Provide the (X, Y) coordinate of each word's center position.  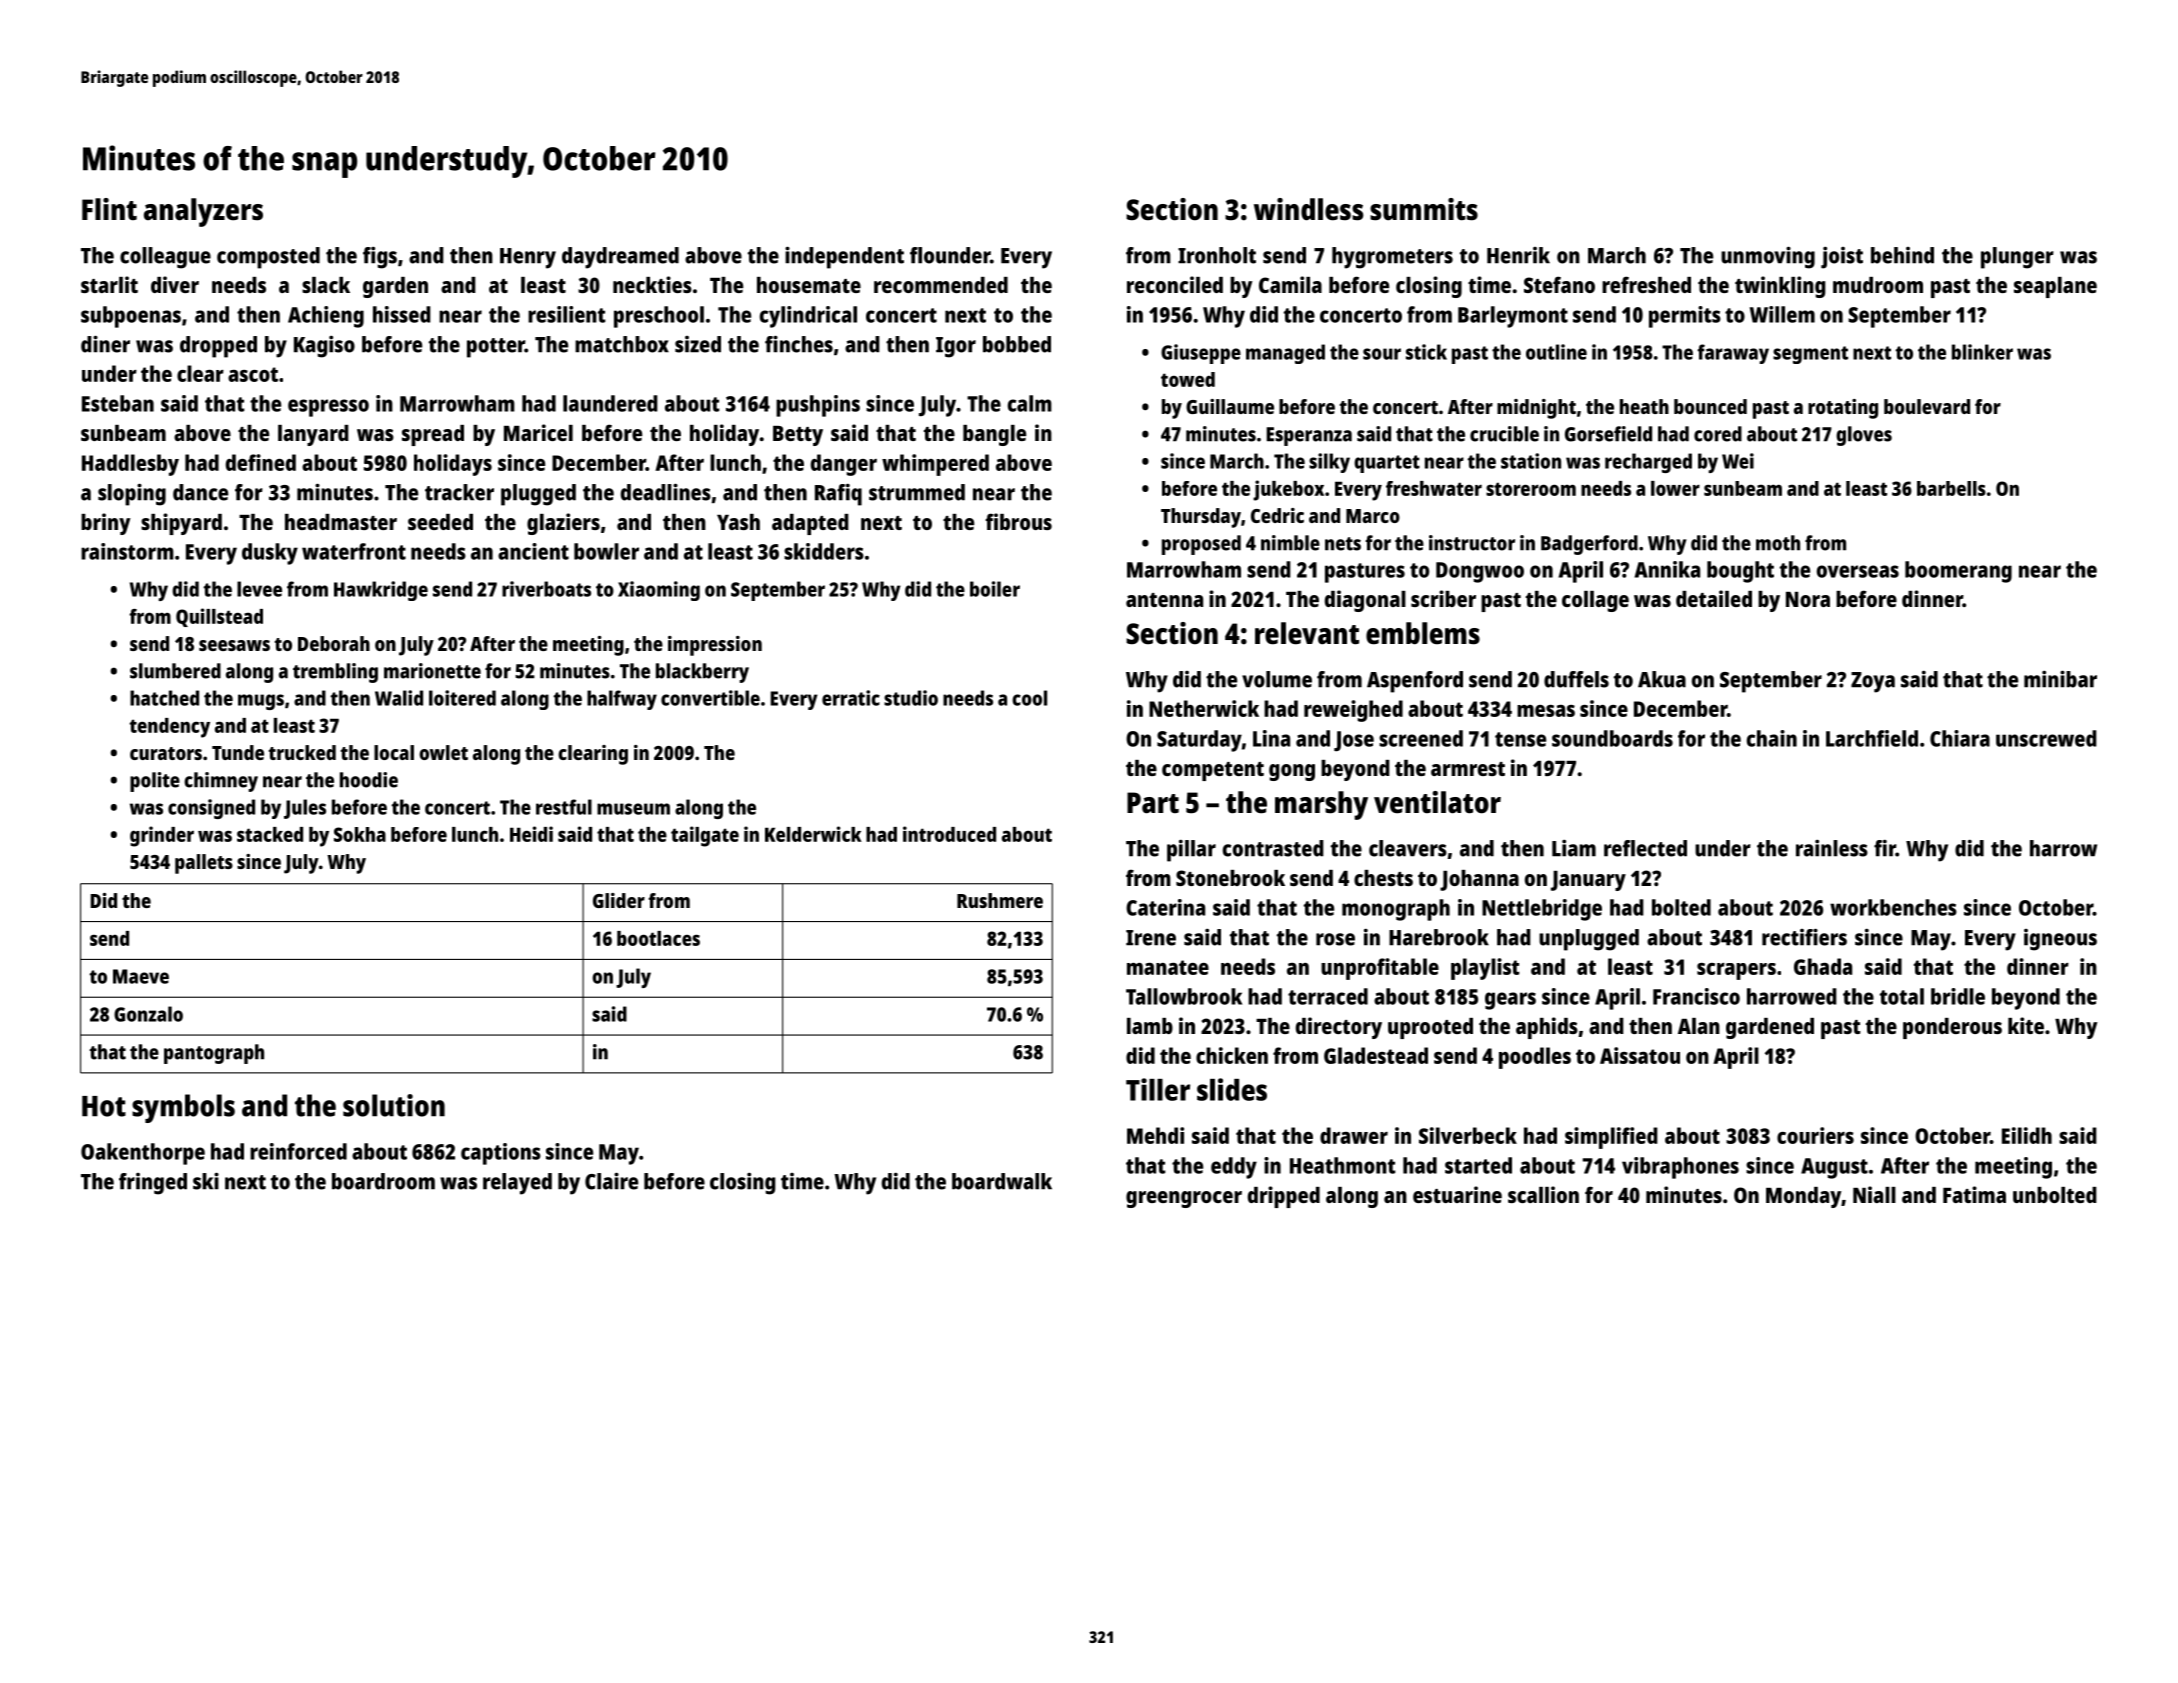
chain (1772, 738)
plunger (2017, 258)
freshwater (1434, 488)
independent (844, 258)
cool (1029, 698)
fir (1885, 848)
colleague (165, 258)
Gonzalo (148, 1014)
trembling (335, 673)
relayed (517, 1184)
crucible (1504, 434)
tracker (459, 492)
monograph (1396, 910)
